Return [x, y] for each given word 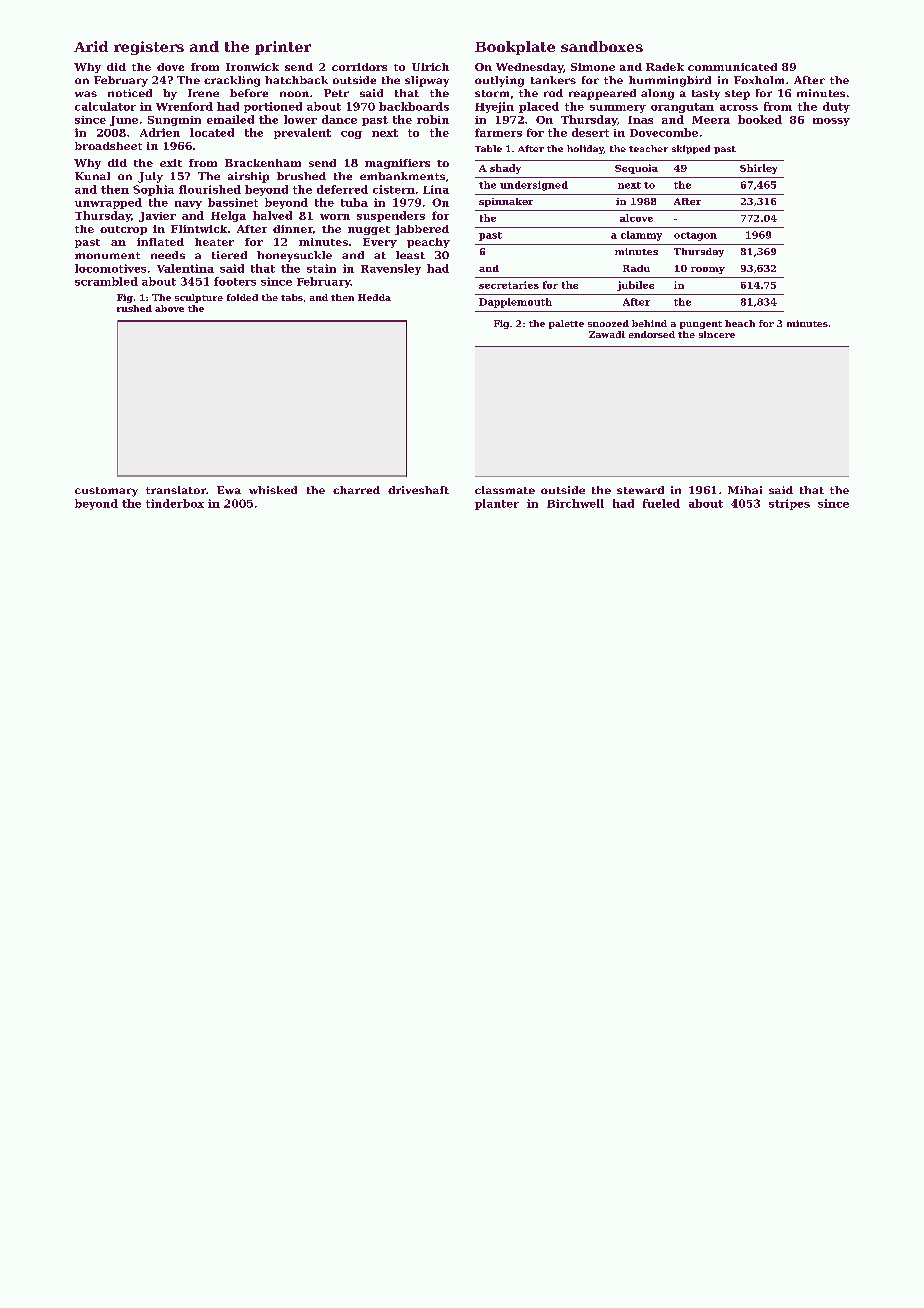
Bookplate [515, 48]
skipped [691, 149]
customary [106, 492]
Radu [636, 268]
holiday [585, 149]
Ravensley [391, 269]
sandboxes [602, 46]
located [212, 132]
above [169, 308]
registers [149, 48]
